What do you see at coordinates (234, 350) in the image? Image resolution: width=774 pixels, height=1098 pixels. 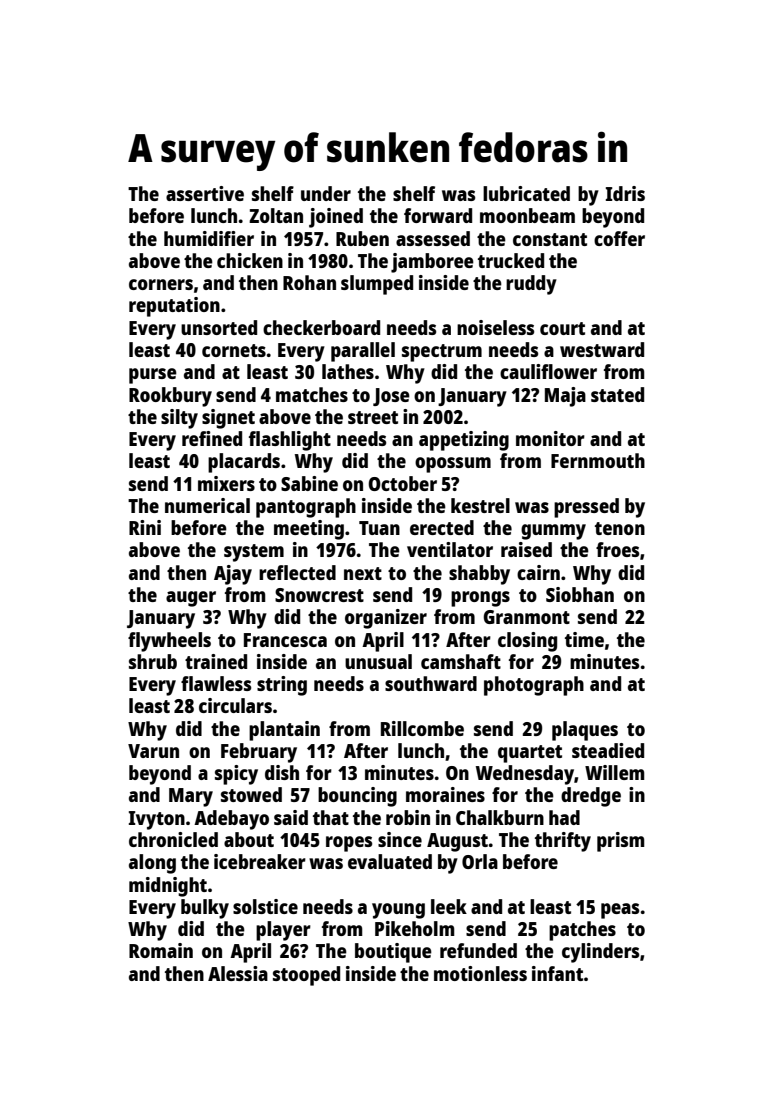 I see `cornets` at bounding box center [234, 350].
